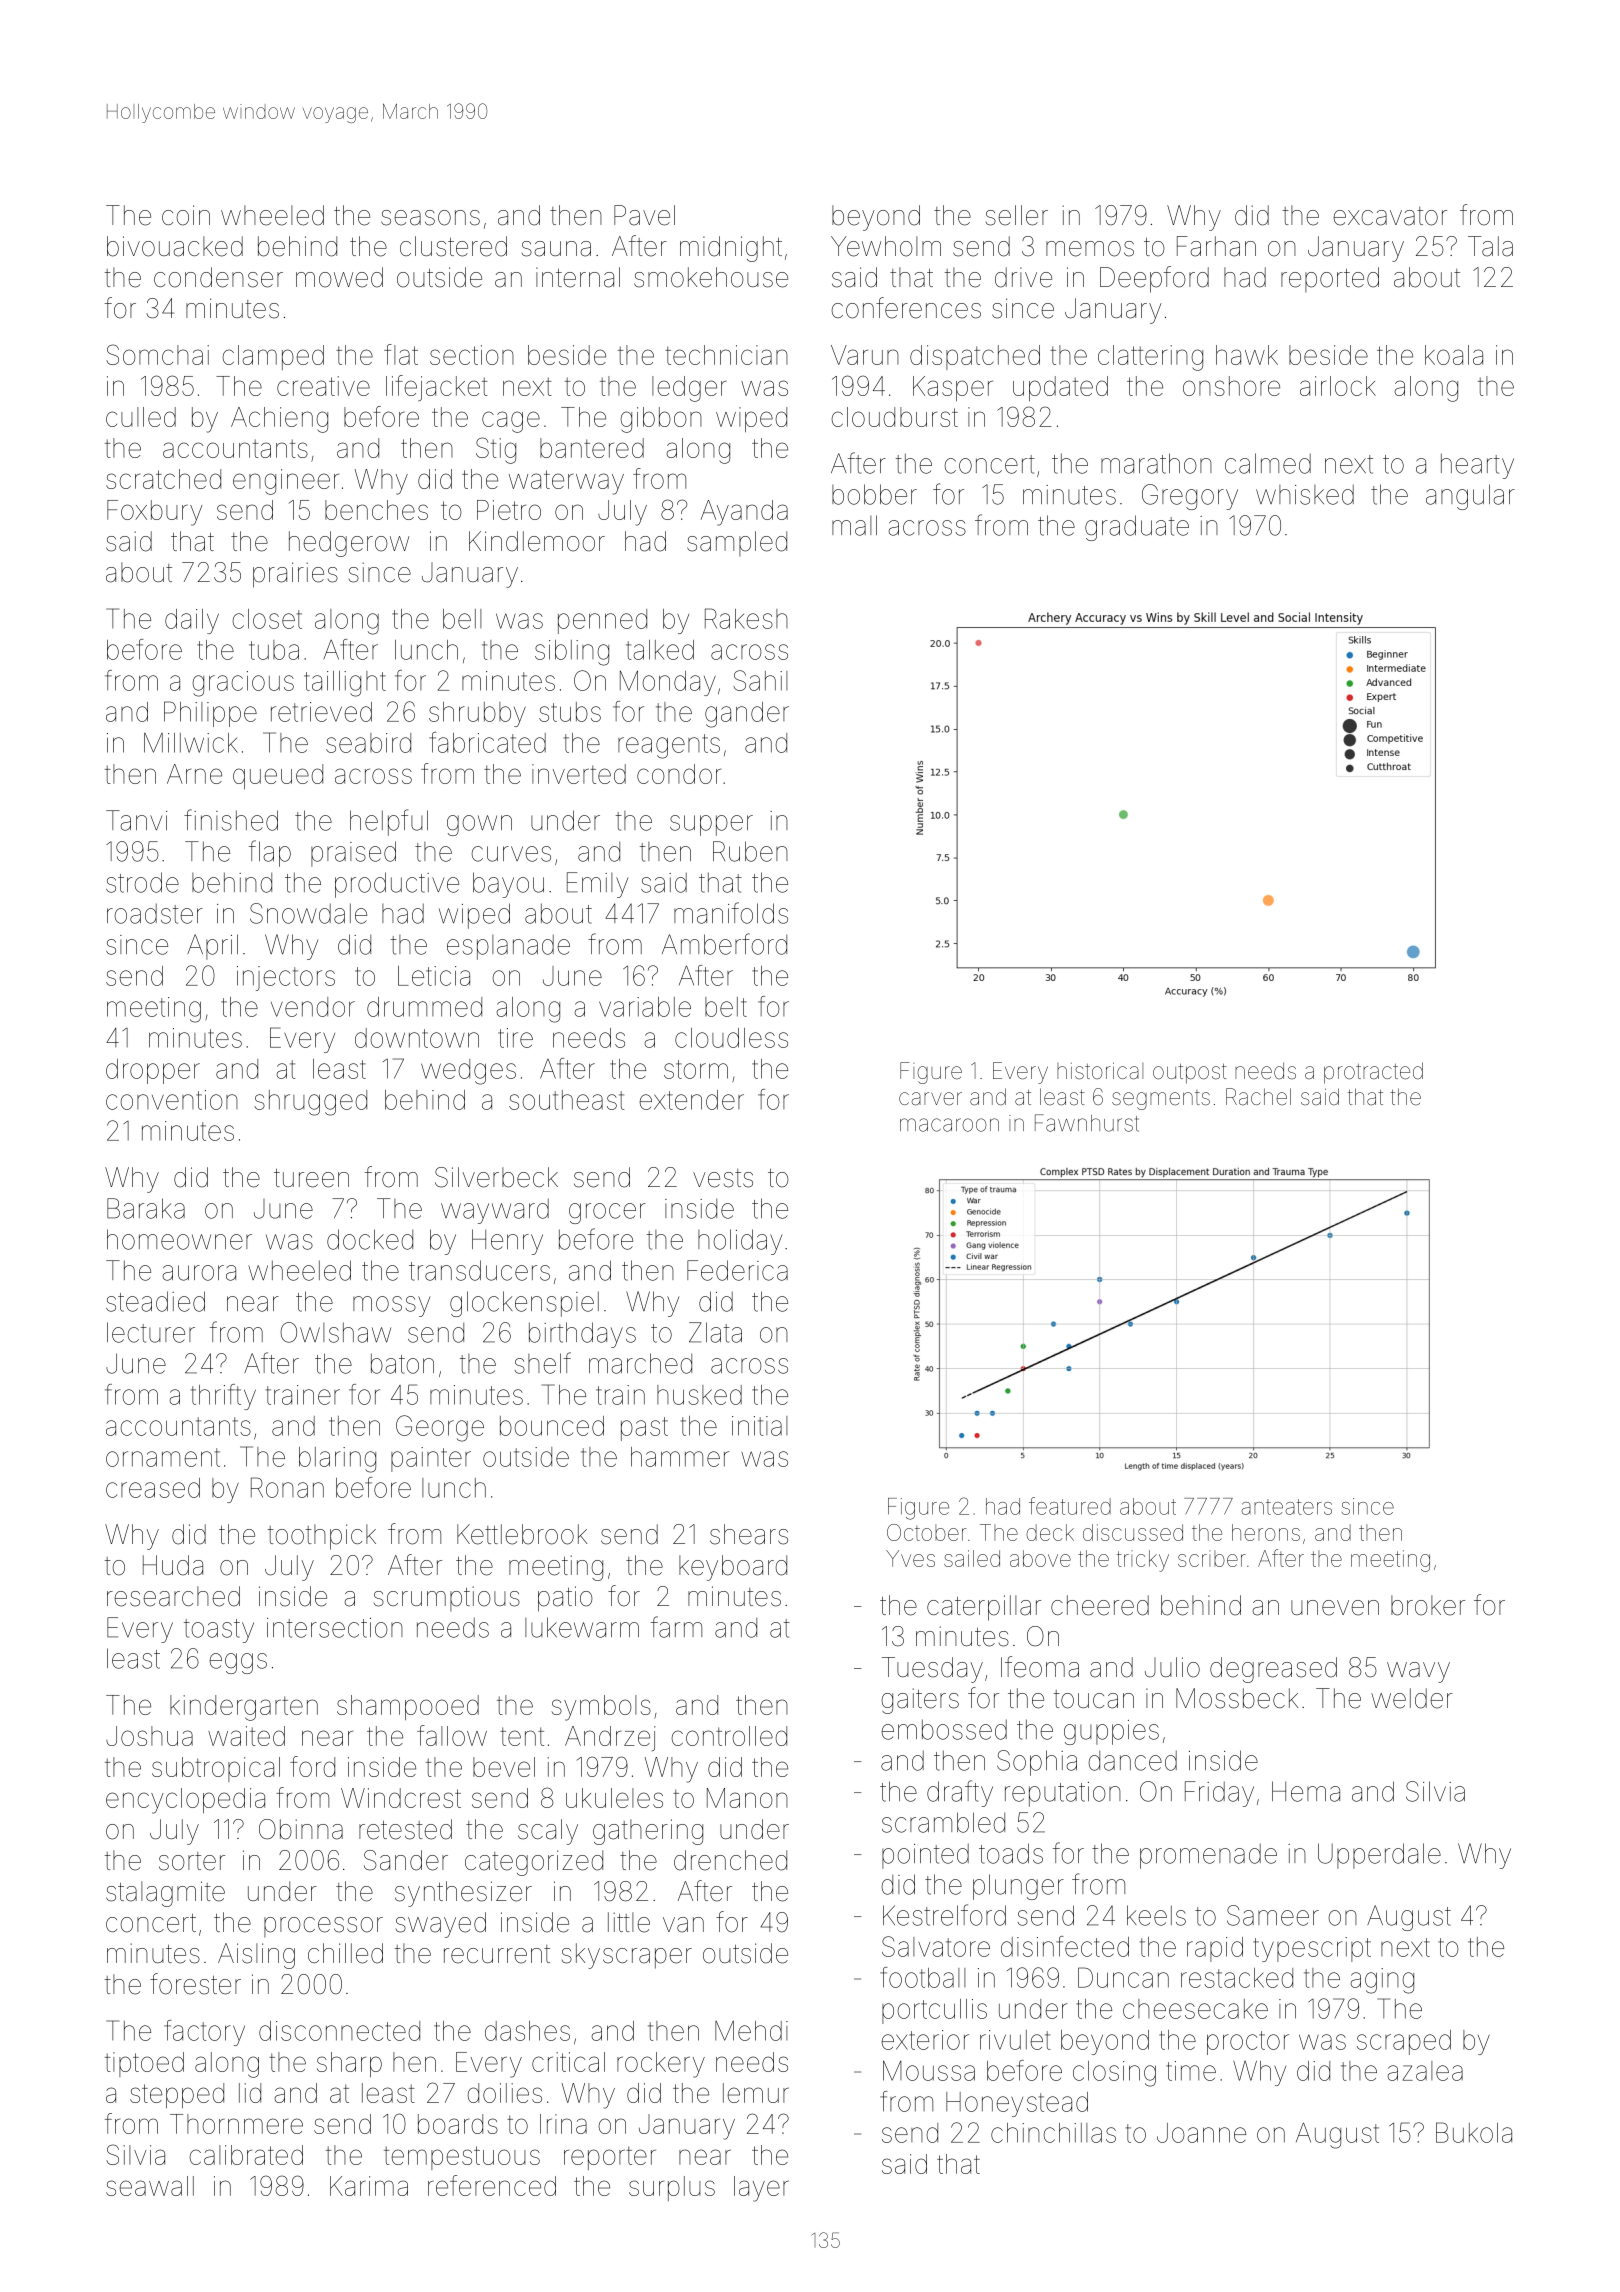  Describe the element at coordinates (1017, 215) in the page. I see `seller` at that location.
